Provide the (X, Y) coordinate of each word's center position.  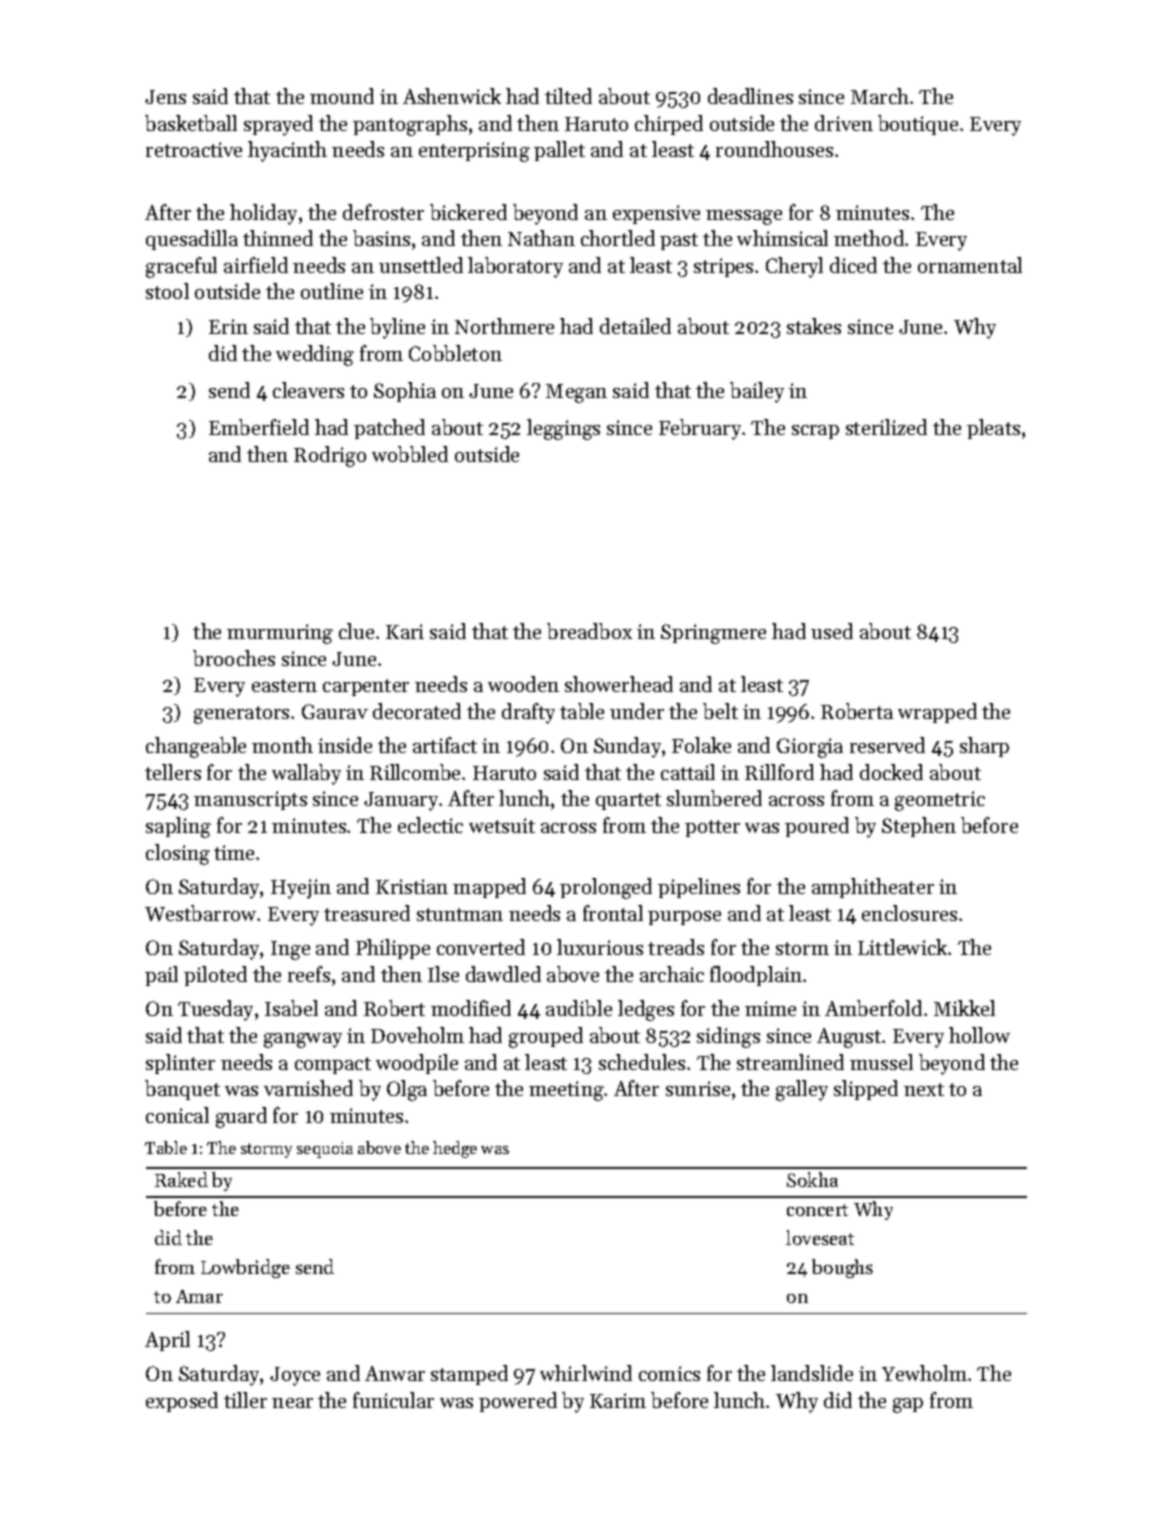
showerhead (619, 684)
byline (397, 328)
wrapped (937, 713)
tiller (245, 1400)
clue (356, 631)
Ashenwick (452, 96)
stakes (814, 326)
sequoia (325, 1150)
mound (342, 96)
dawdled (503, 974)
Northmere (504, 326)
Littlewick (902, 947)
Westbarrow (201, 913)
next (924, 1089)
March (880, 96)
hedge (455, 1149)
